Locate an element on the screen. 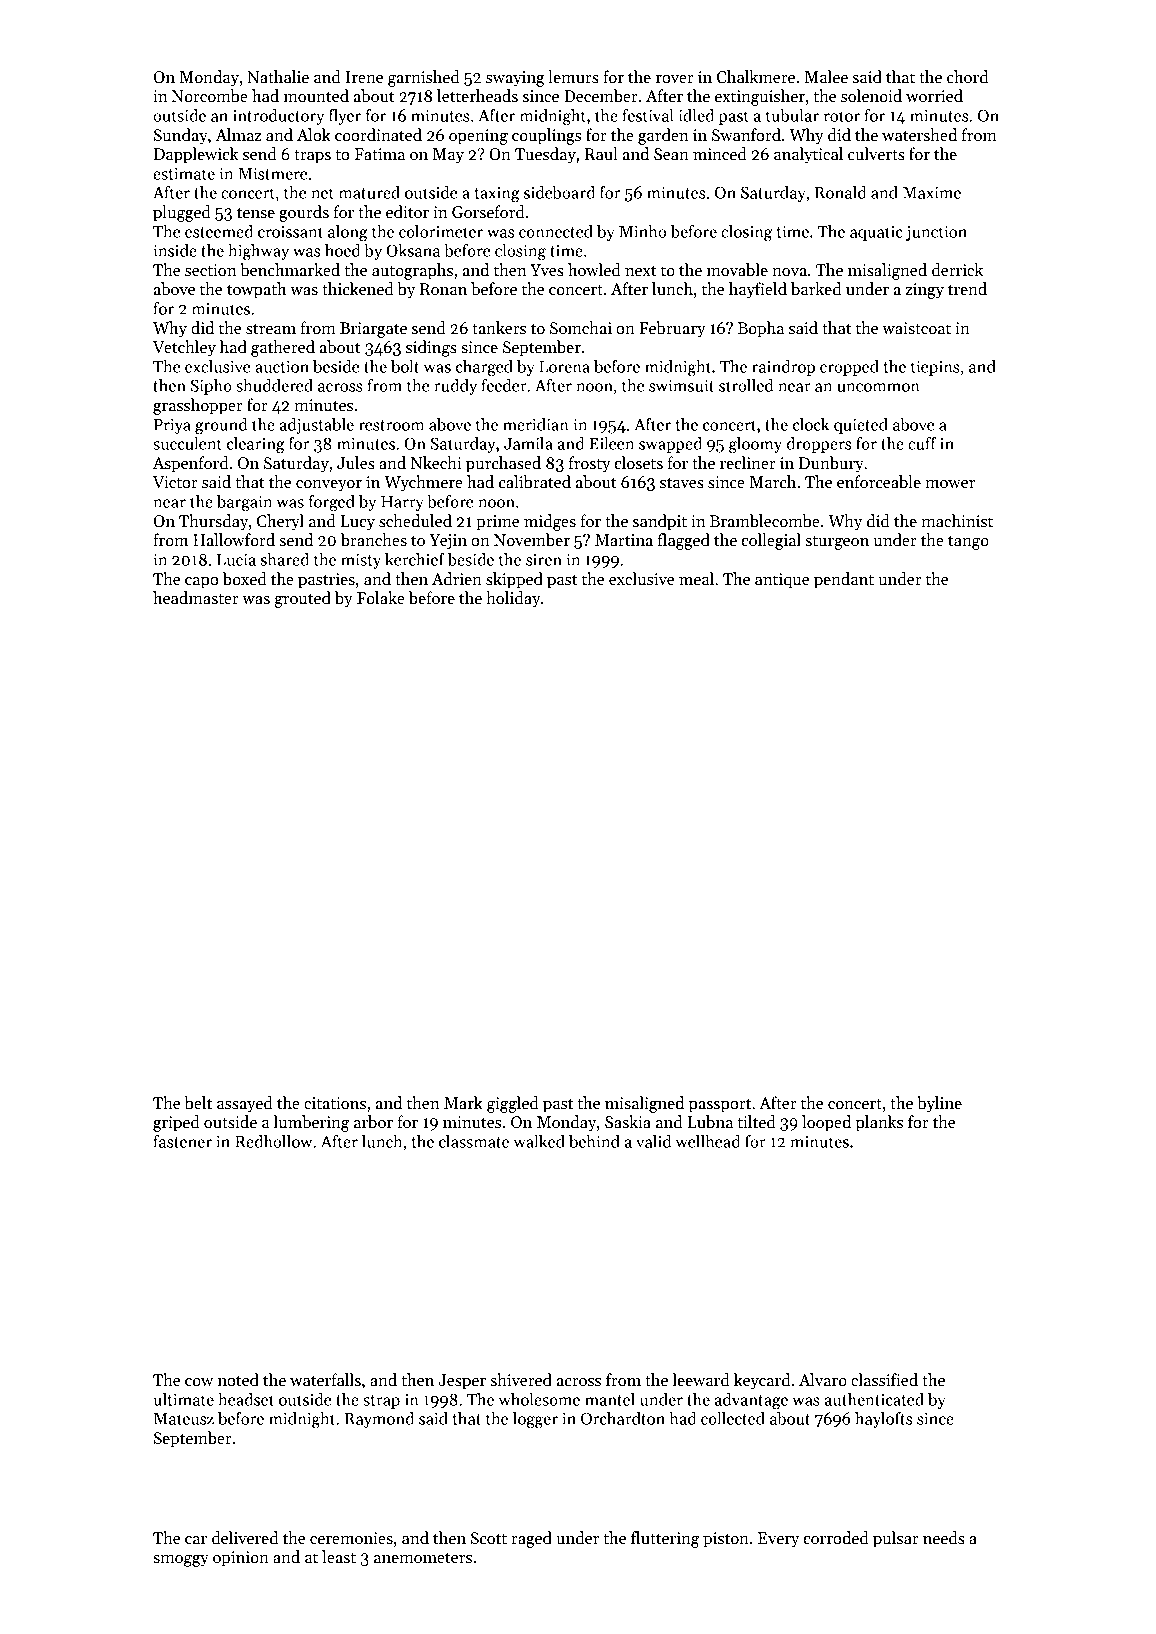 This screenshot has height=1634, width=1156. smoggy is located at coordinates (181, 1561).
